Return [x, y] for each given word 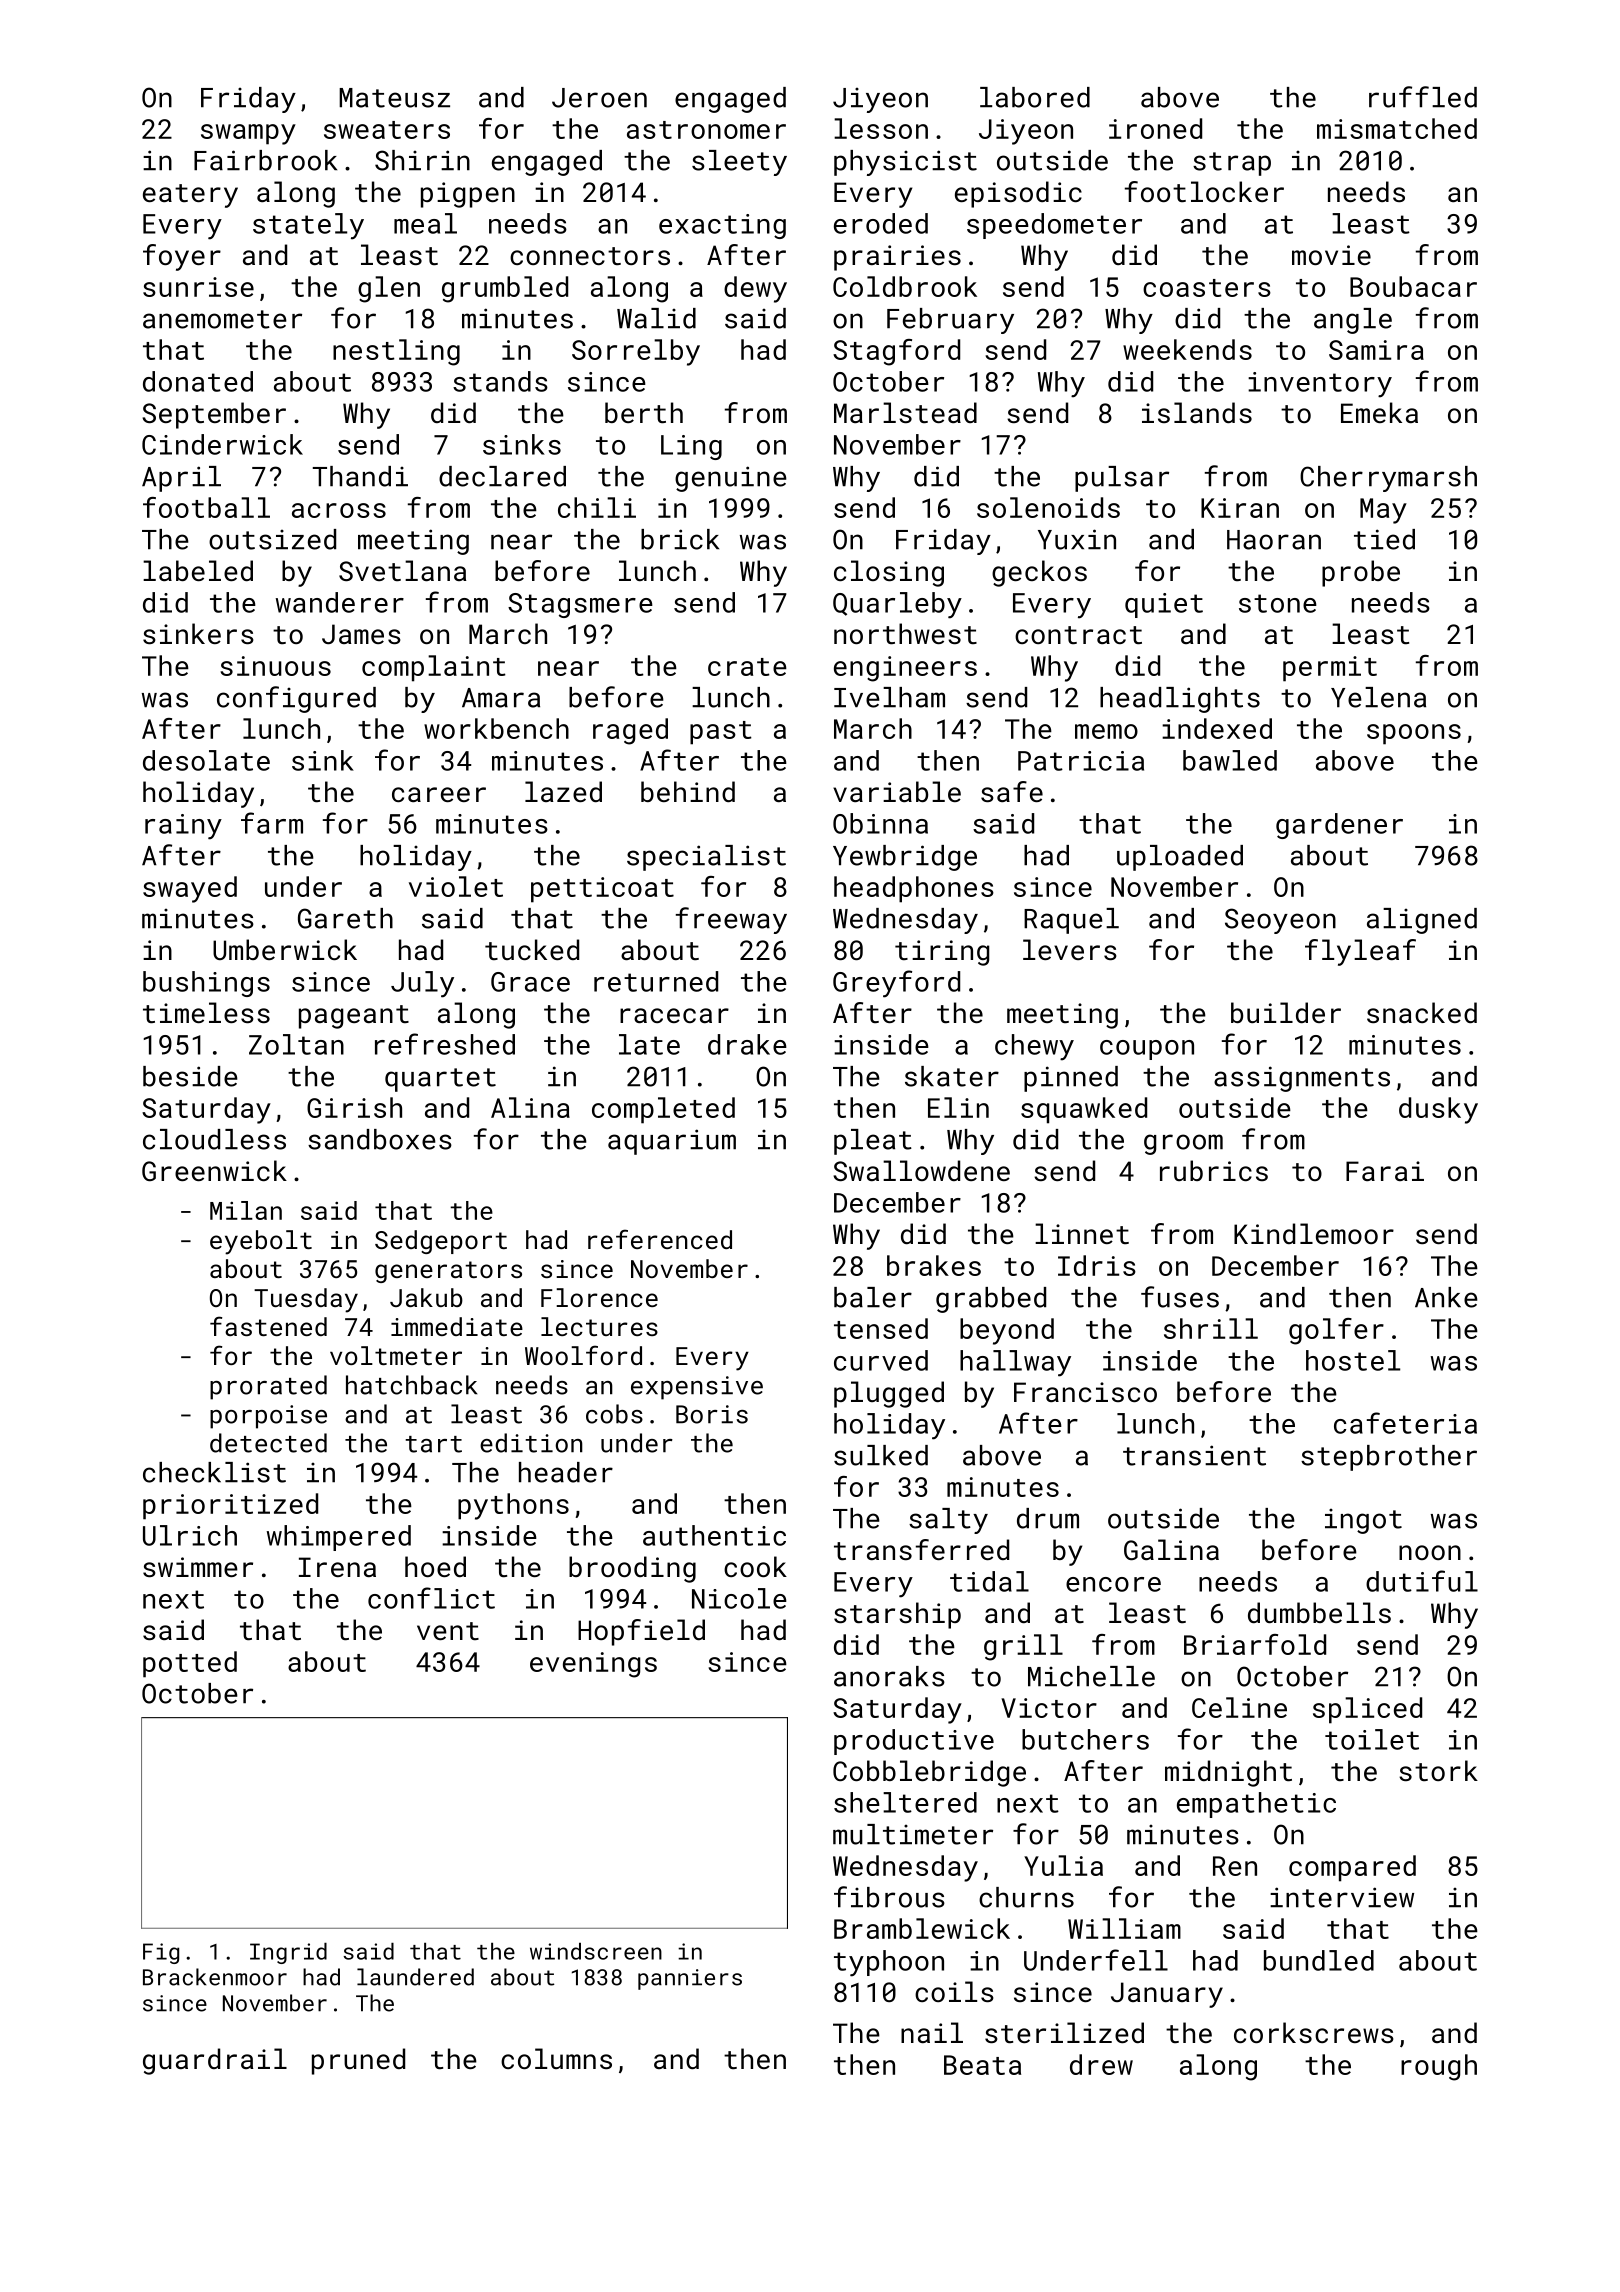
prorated [268, 1387]
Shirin [422, 160]
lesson [881, 128]
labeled [198, 570]
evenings [593, 1665]
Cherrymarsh [1388, 479]
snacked [1422, 1012]
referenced [660, 1239]
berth [644, 413]
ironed [1155, 128]
